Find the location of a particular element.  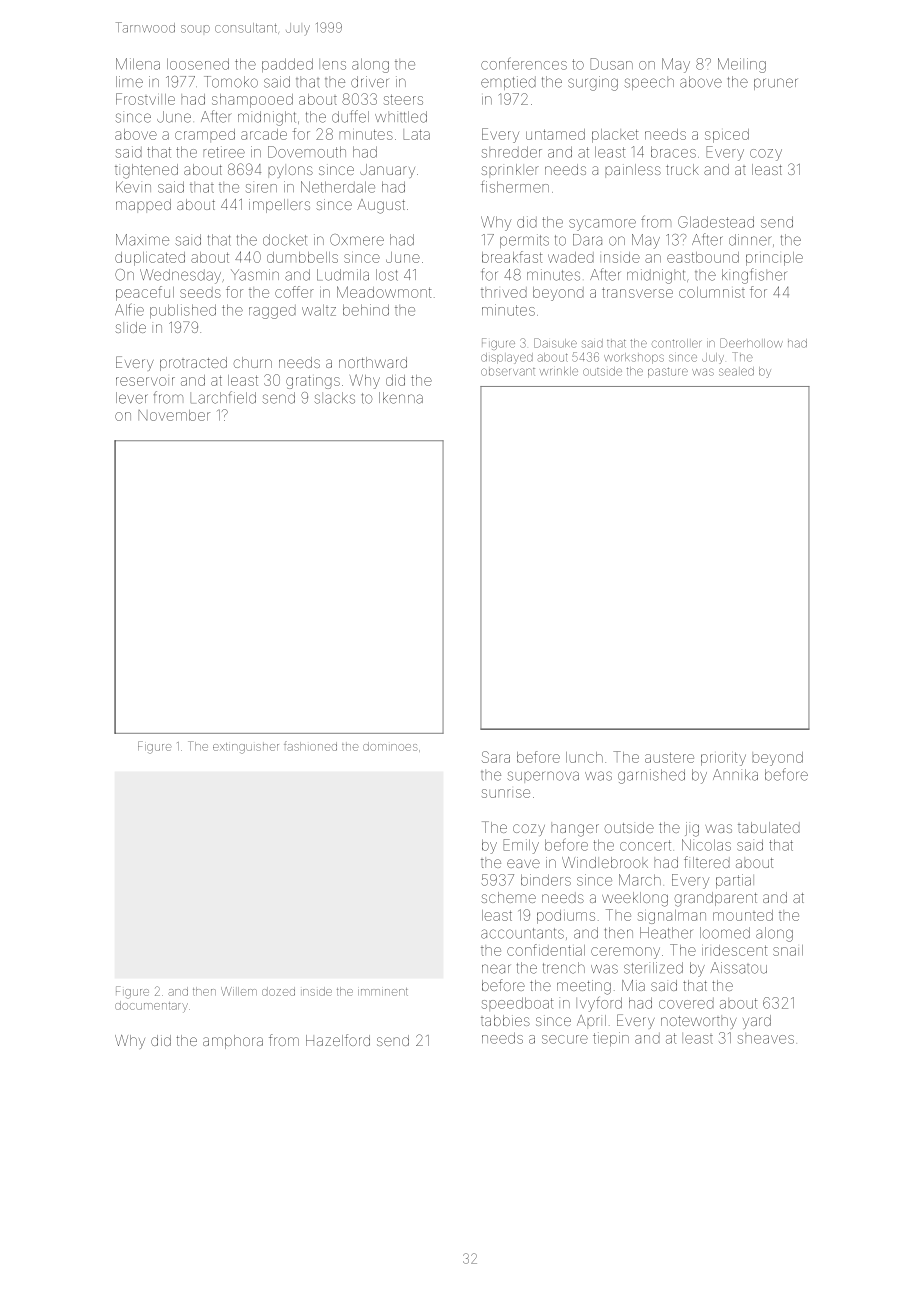

partial is located at coordinates (735, 881).
